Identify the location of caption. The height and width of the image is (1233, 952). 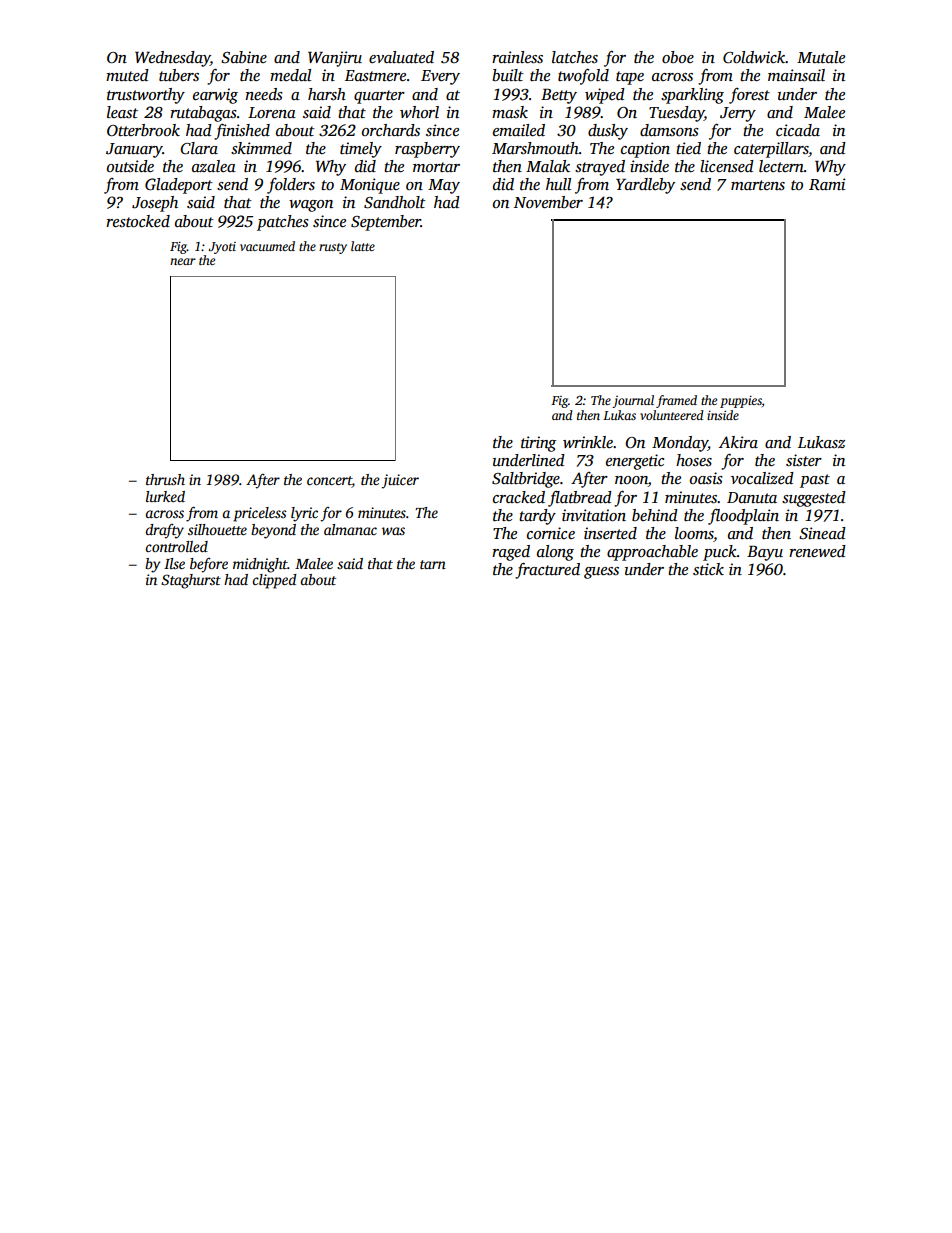
(645, 150).
